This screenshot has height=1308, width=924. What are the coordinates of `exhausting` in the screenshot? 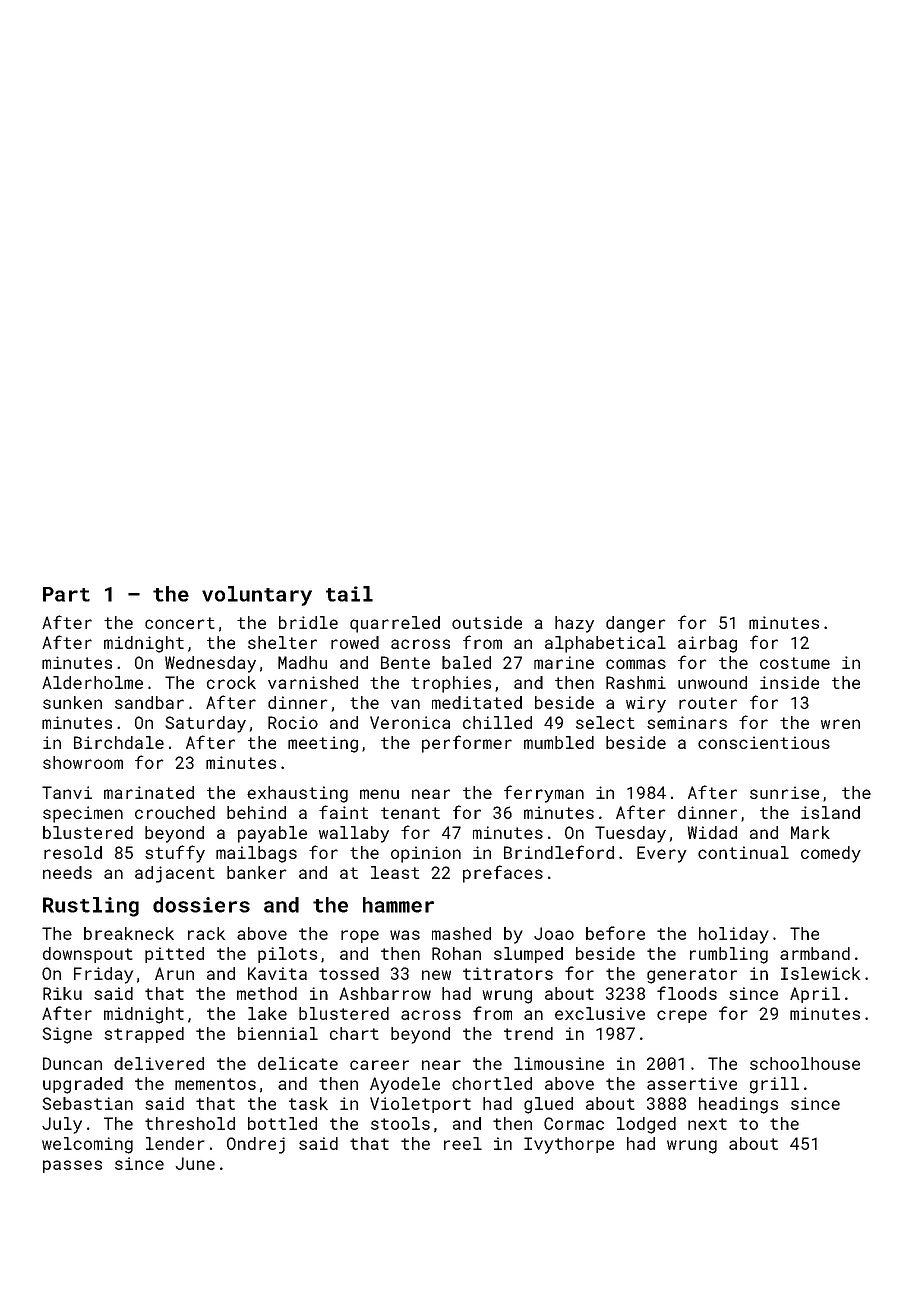 It's located at (297, 794).
